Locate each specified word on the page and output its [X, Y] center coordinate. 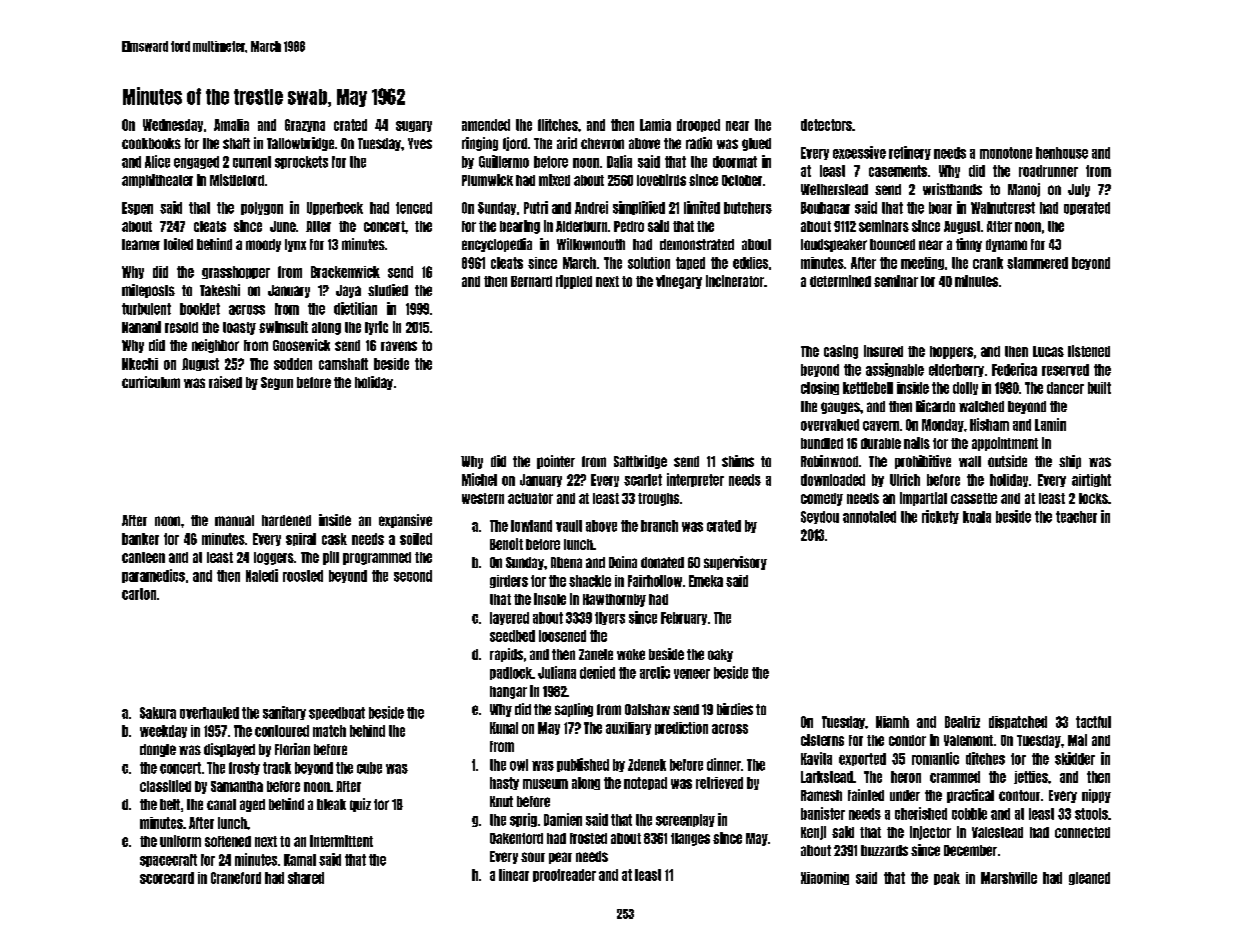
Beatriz [962, 722]
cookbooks [151, 143]
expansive [405, 521]
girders [509, 581]
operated [1087, 208]
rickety [940, 517]
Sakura [158, 713]
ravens [399, 346]
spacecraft [168, 860]
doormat [735, 162]
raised [225, 382]
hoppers [951, 352]
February [684, 618]
